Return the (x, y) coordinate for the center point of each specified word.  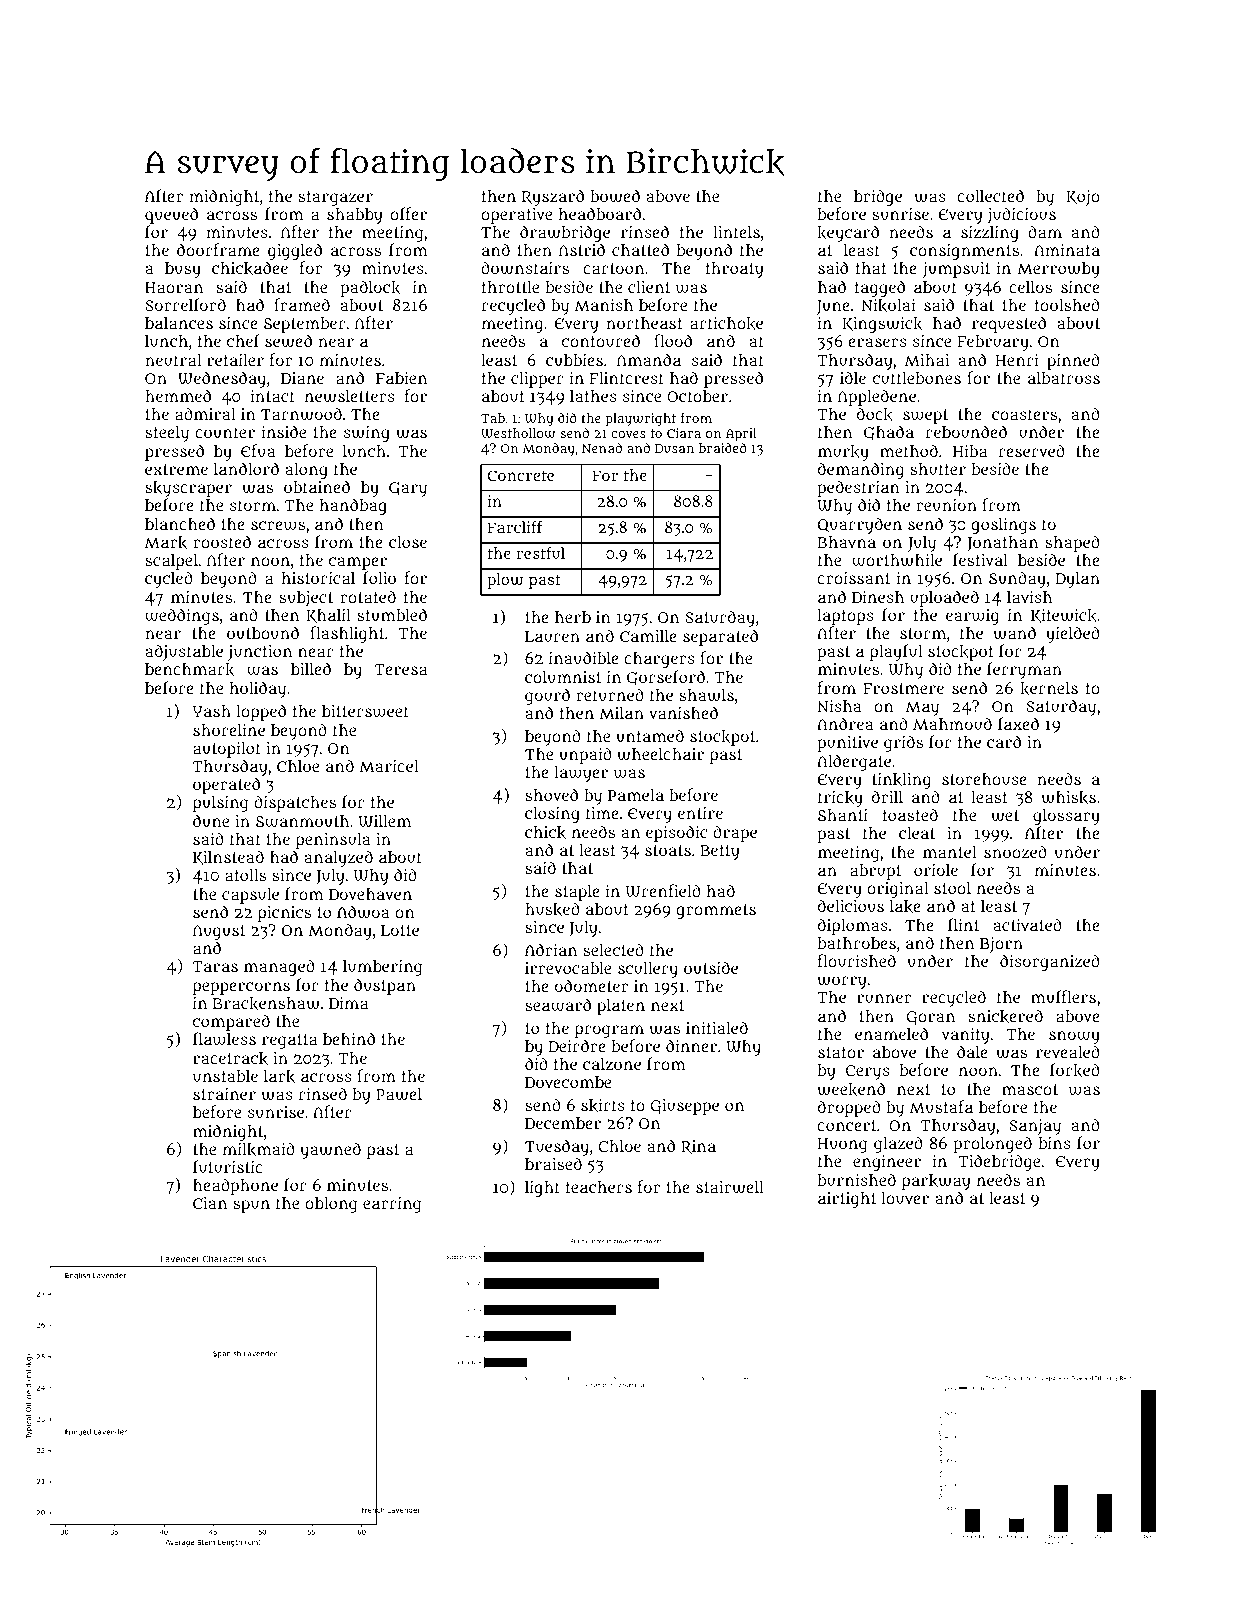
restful (541, 553)
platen (621, 1007)
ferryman (1024, 670)
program (609, 1031)
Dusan (674, 448)
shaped (1072, 543)
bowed (615, 196)
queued (171, 215)
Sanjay (1035, 1127)
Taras (215, 966)
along (307, 471)
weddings (182, 616)
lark (279, 1076)
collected (990, 195)
